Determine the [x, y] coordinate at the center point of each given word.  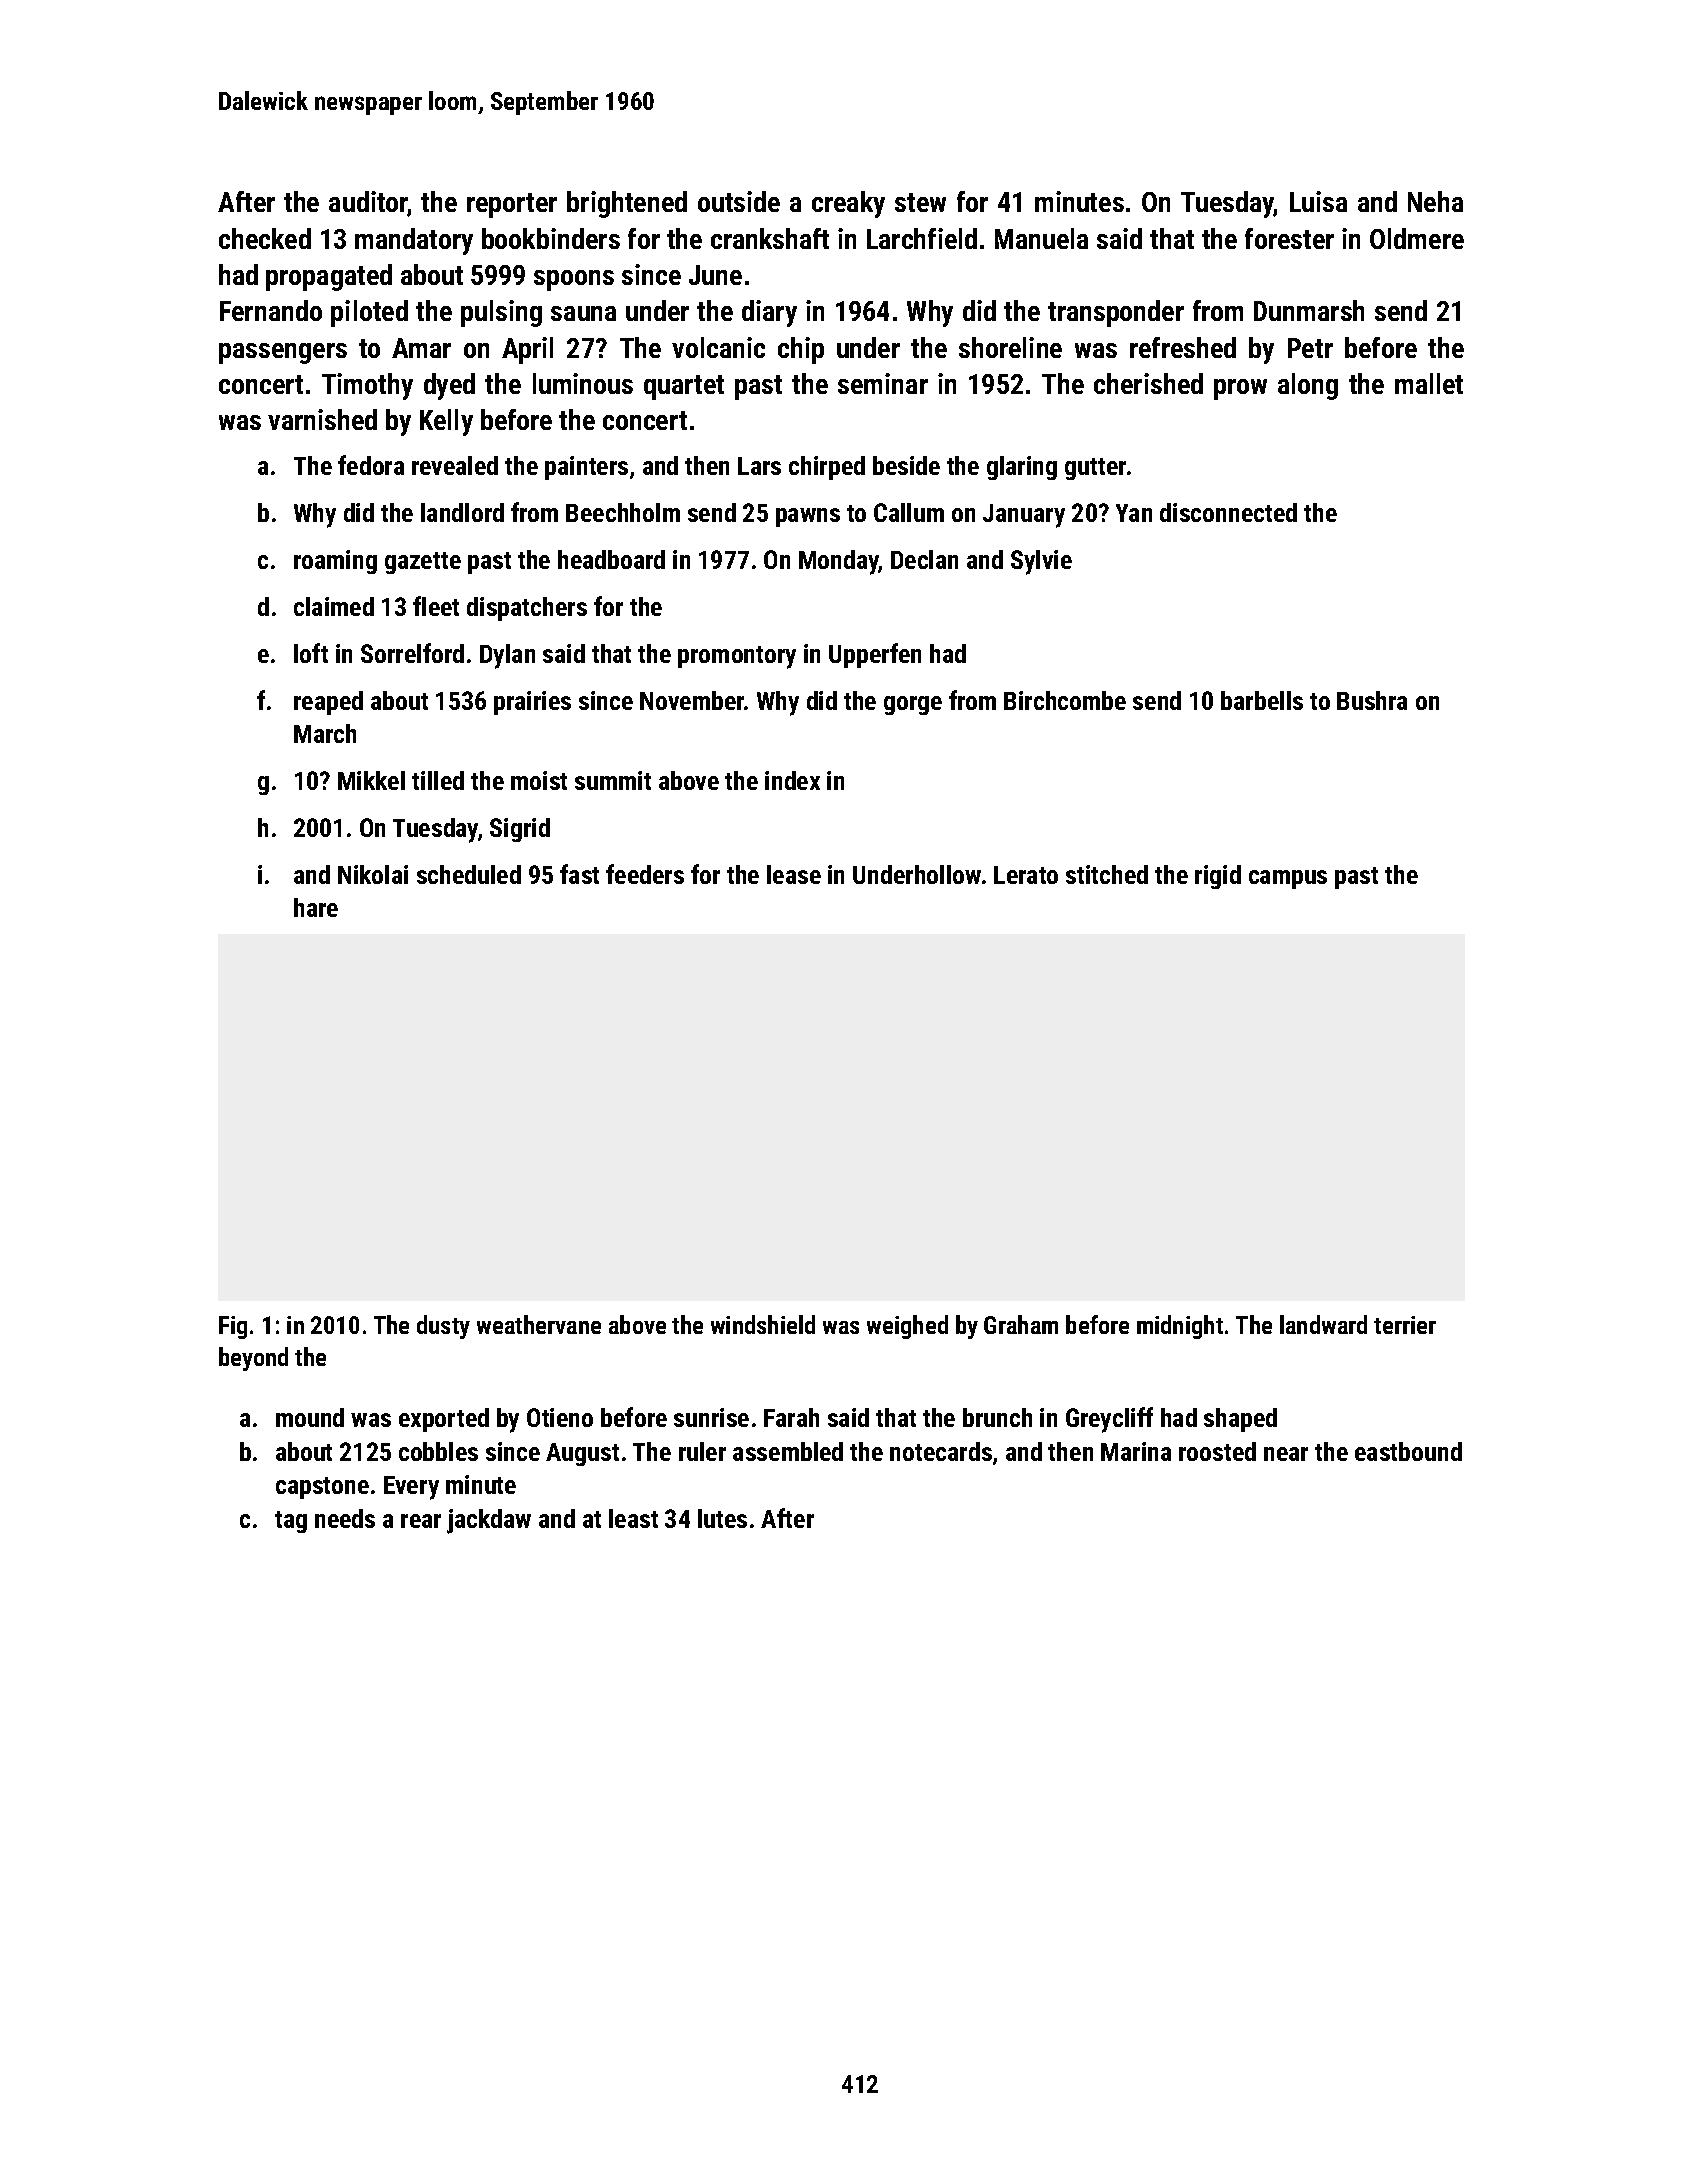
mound [310, 1417]
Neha [1435, 201]
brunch [997, 1417]
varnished [322, 419]
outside [739, 201]
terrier [1405, 1325]
